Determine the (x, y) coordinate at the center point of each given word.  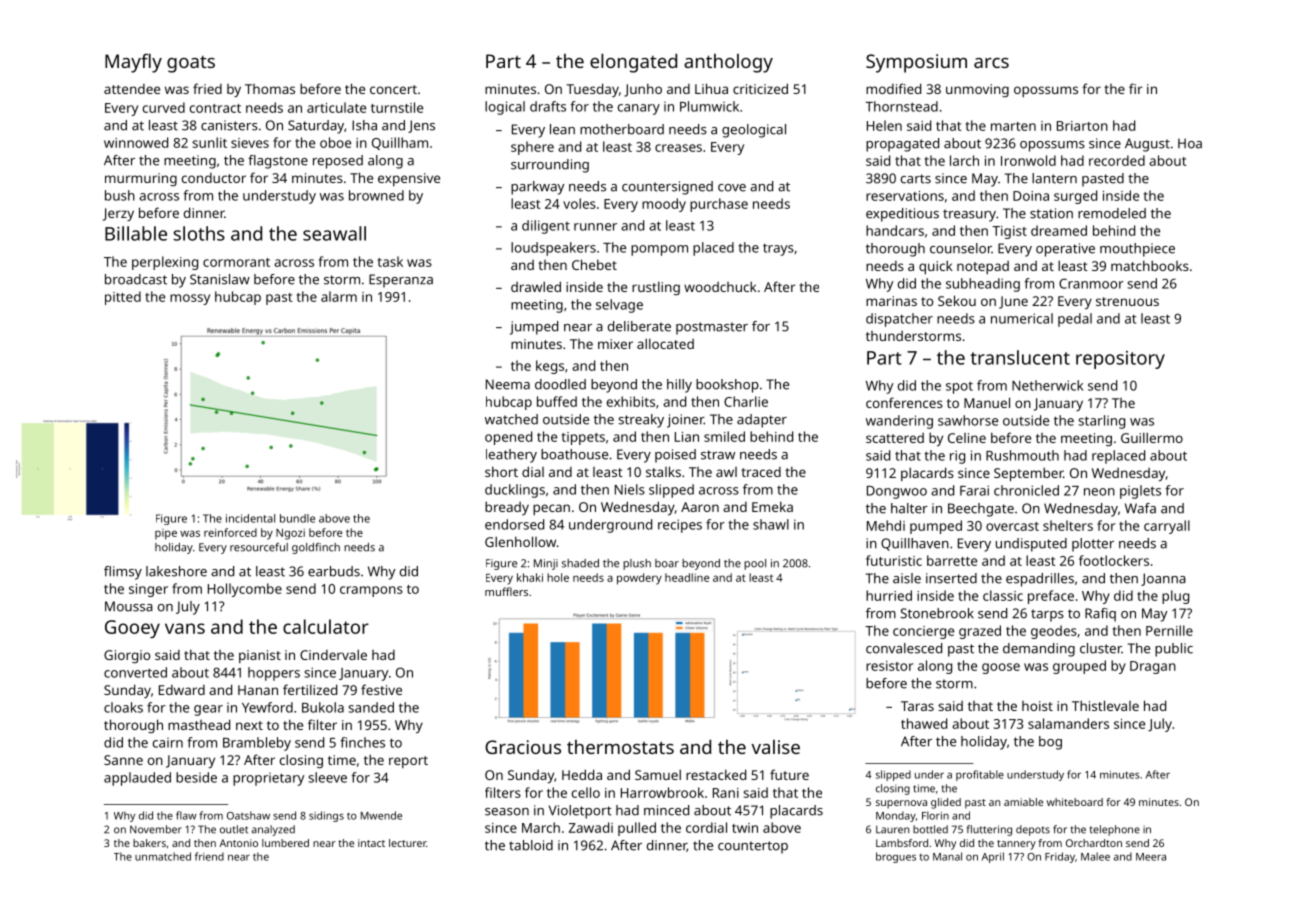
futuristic (894, 560)
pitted (123, 298)
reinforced (230, 532)
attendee (132, 89)
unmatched (163, 856)
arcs (991, 63)
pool (755, 564)
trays (778, 249)
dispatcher (899, 320)
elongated (633, 63)
